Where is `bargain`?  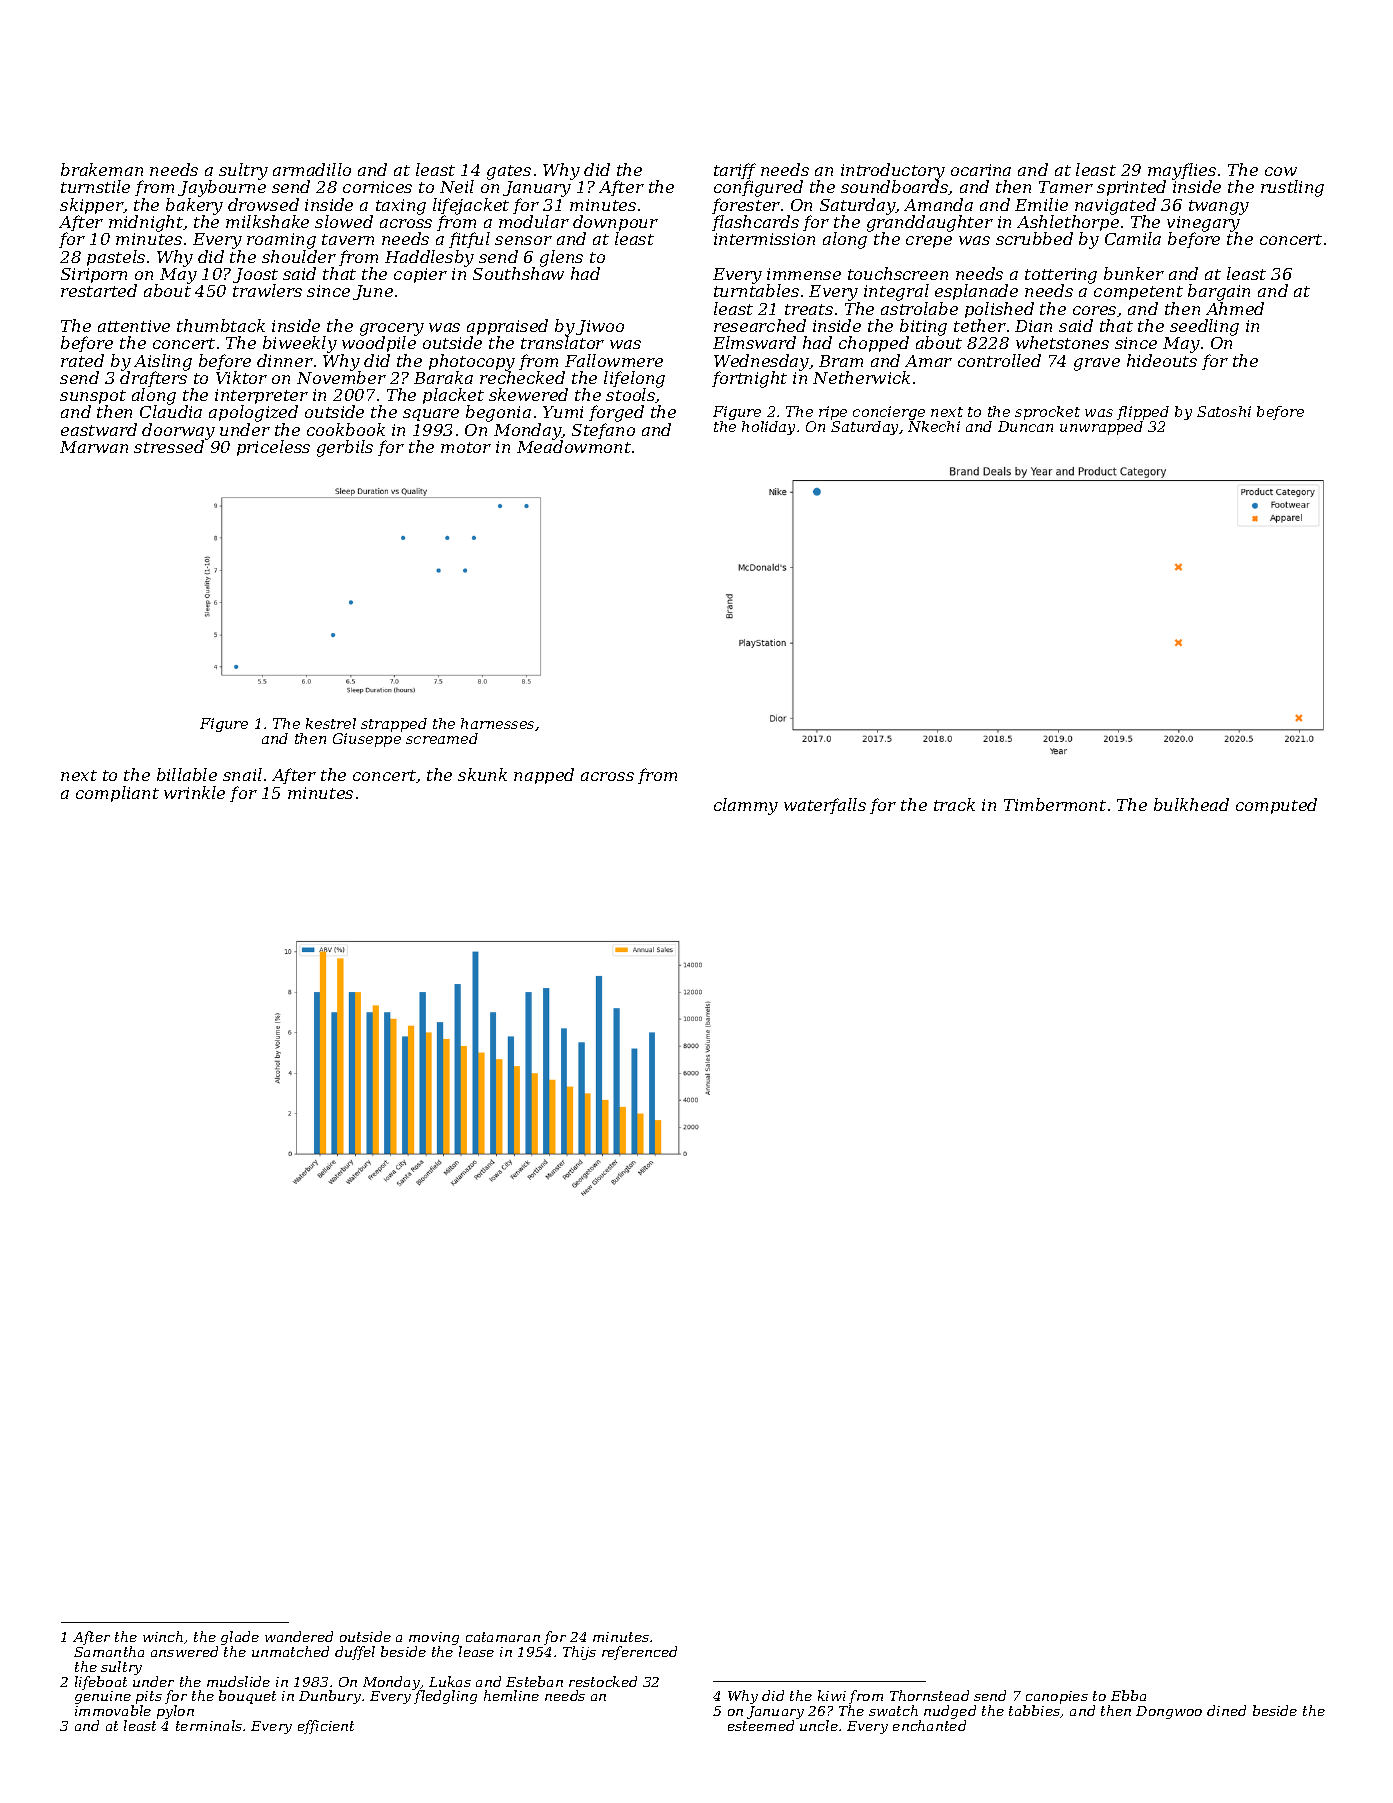
bargain is located at coordinates (1219, 292).
